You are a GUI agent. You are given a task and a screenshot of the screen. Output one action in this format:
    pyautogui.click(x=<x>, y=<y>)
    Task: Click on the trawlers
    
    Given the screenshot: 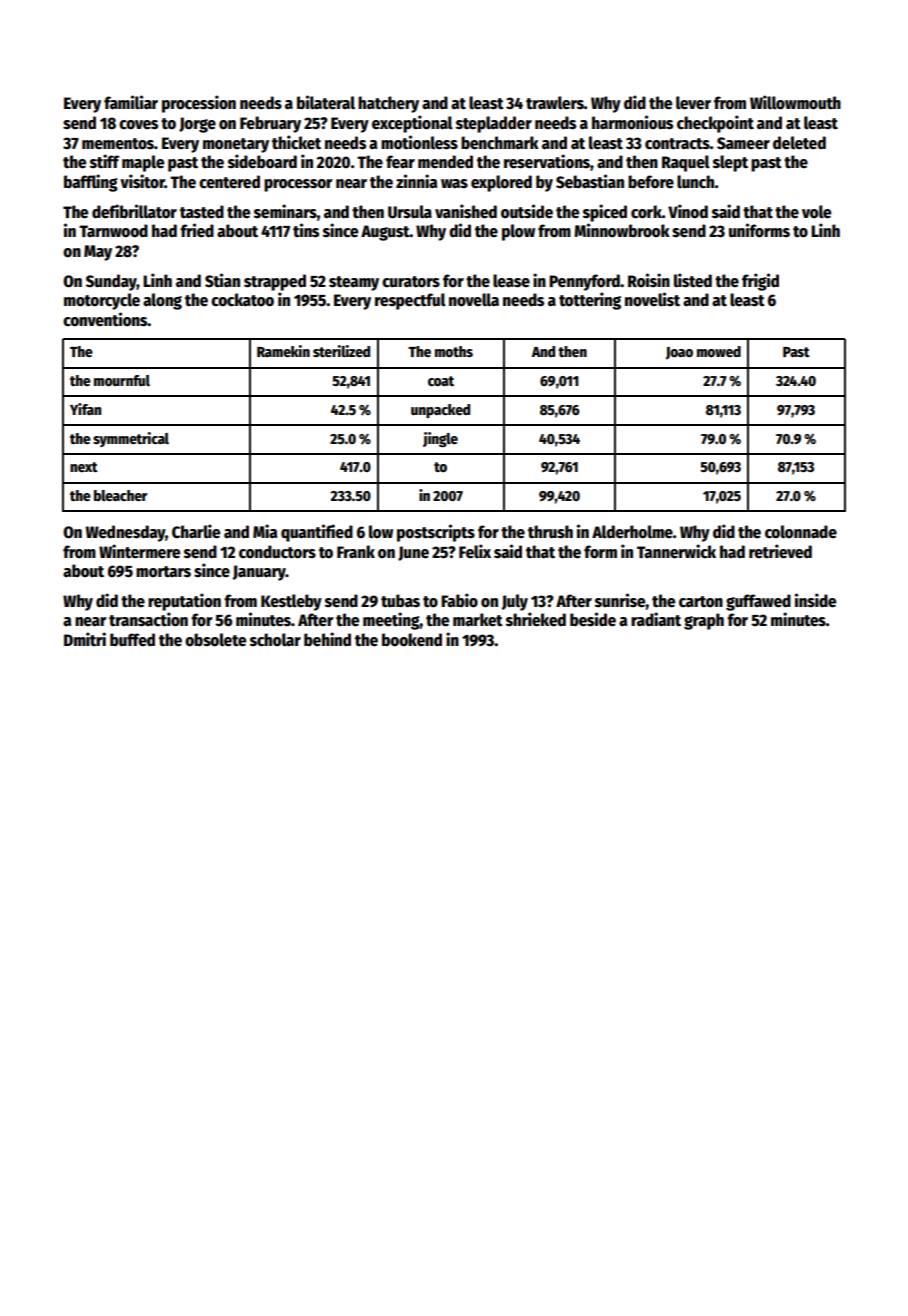 What is the action you would take?
    pyautogui.click(x=555, y=103)
